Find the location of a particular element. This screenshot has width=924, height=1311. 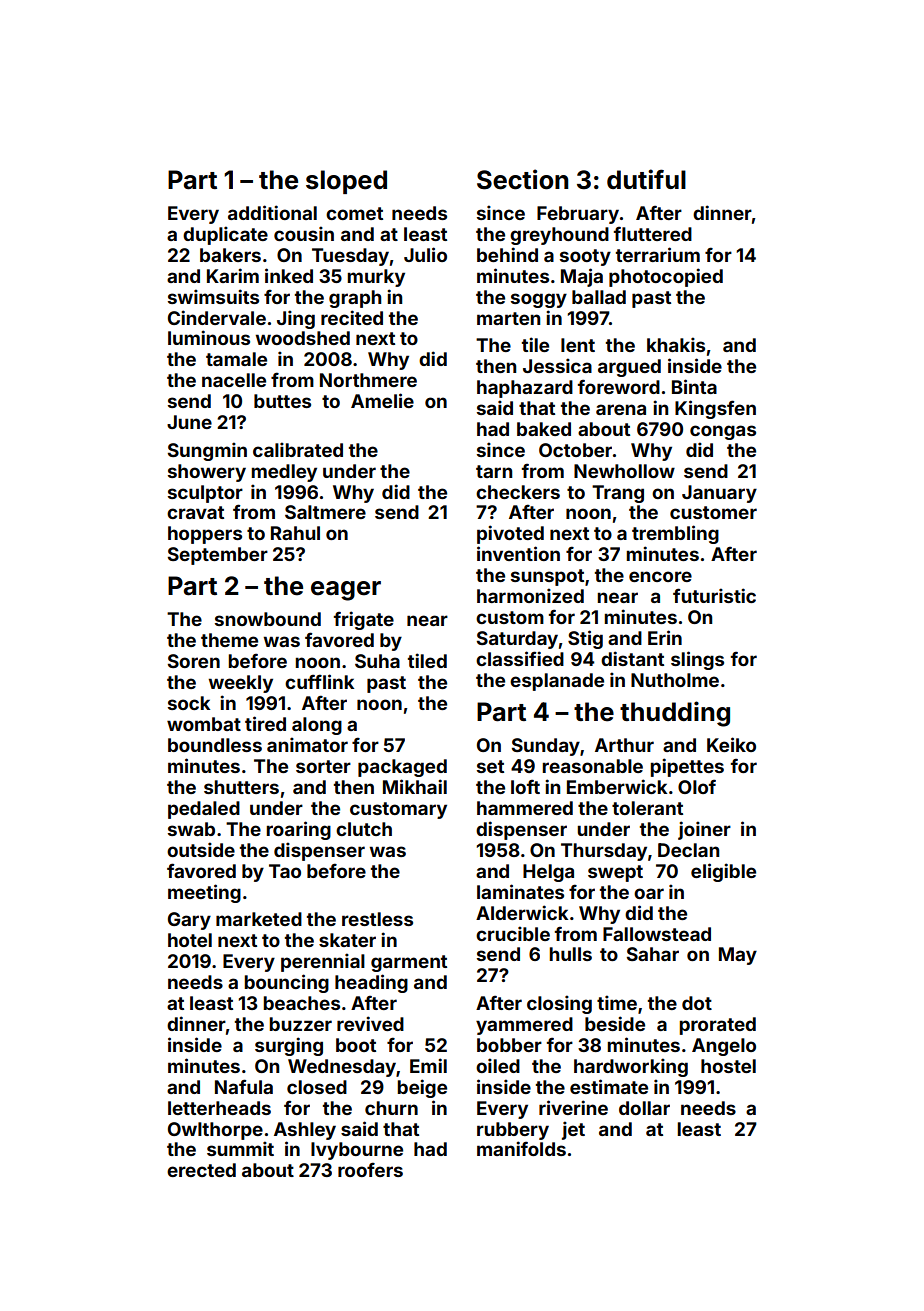

photocopied is located at coordinates (666, 277).
